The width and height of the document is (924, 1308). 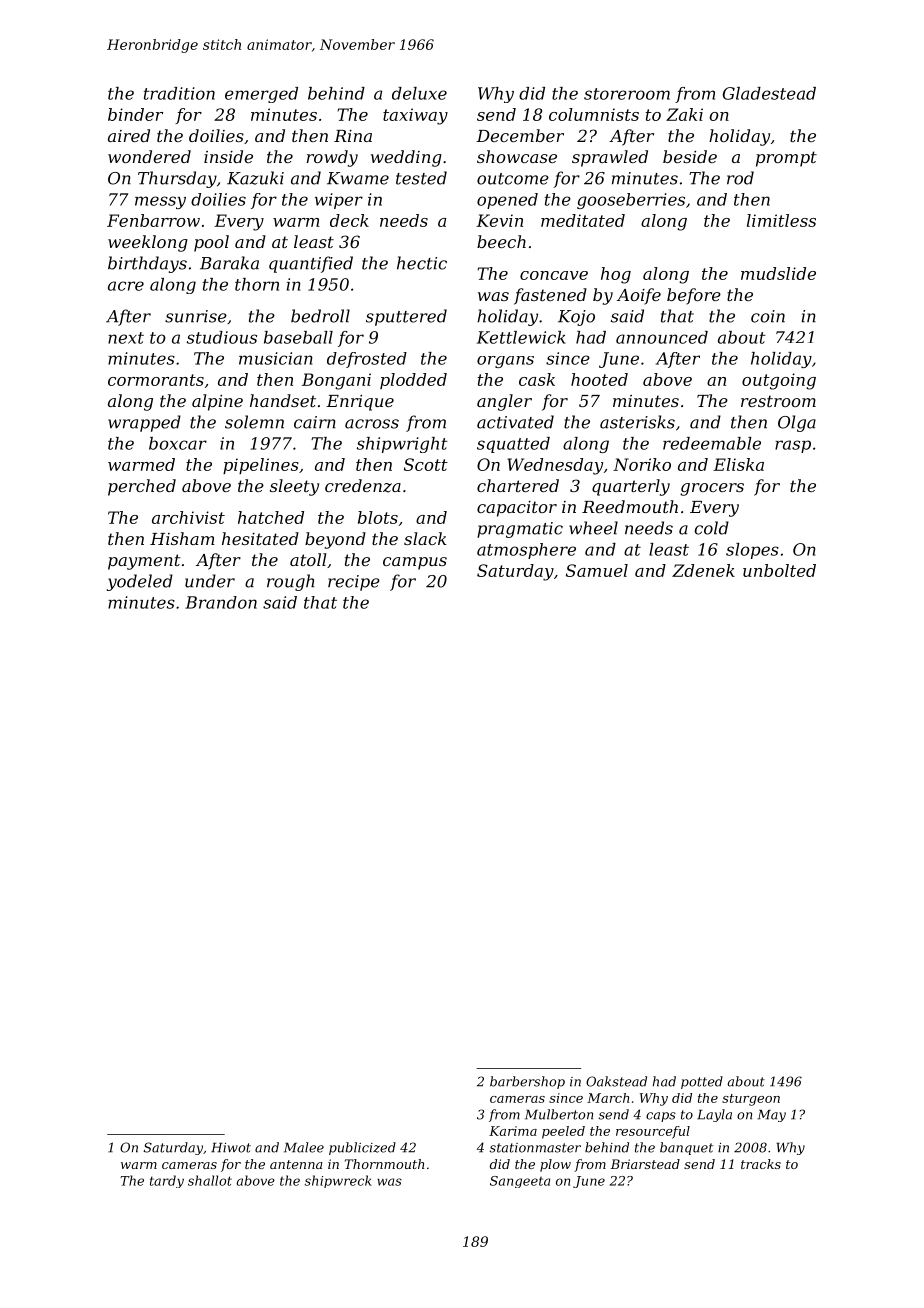 I want to click on hog, so click(x=616, y=275).
